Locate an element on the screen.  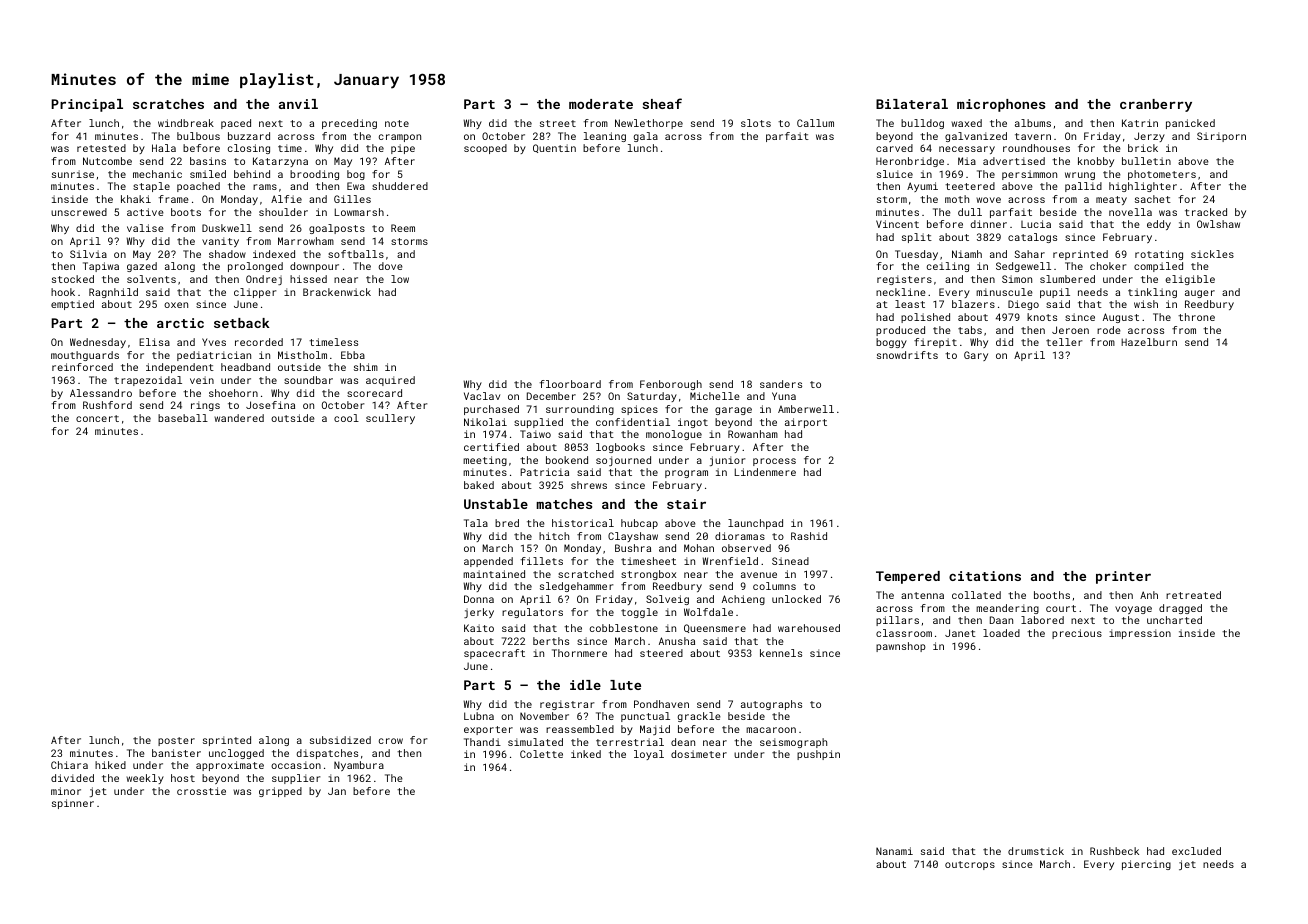
launchpad is located at coordinates (755, 524).
